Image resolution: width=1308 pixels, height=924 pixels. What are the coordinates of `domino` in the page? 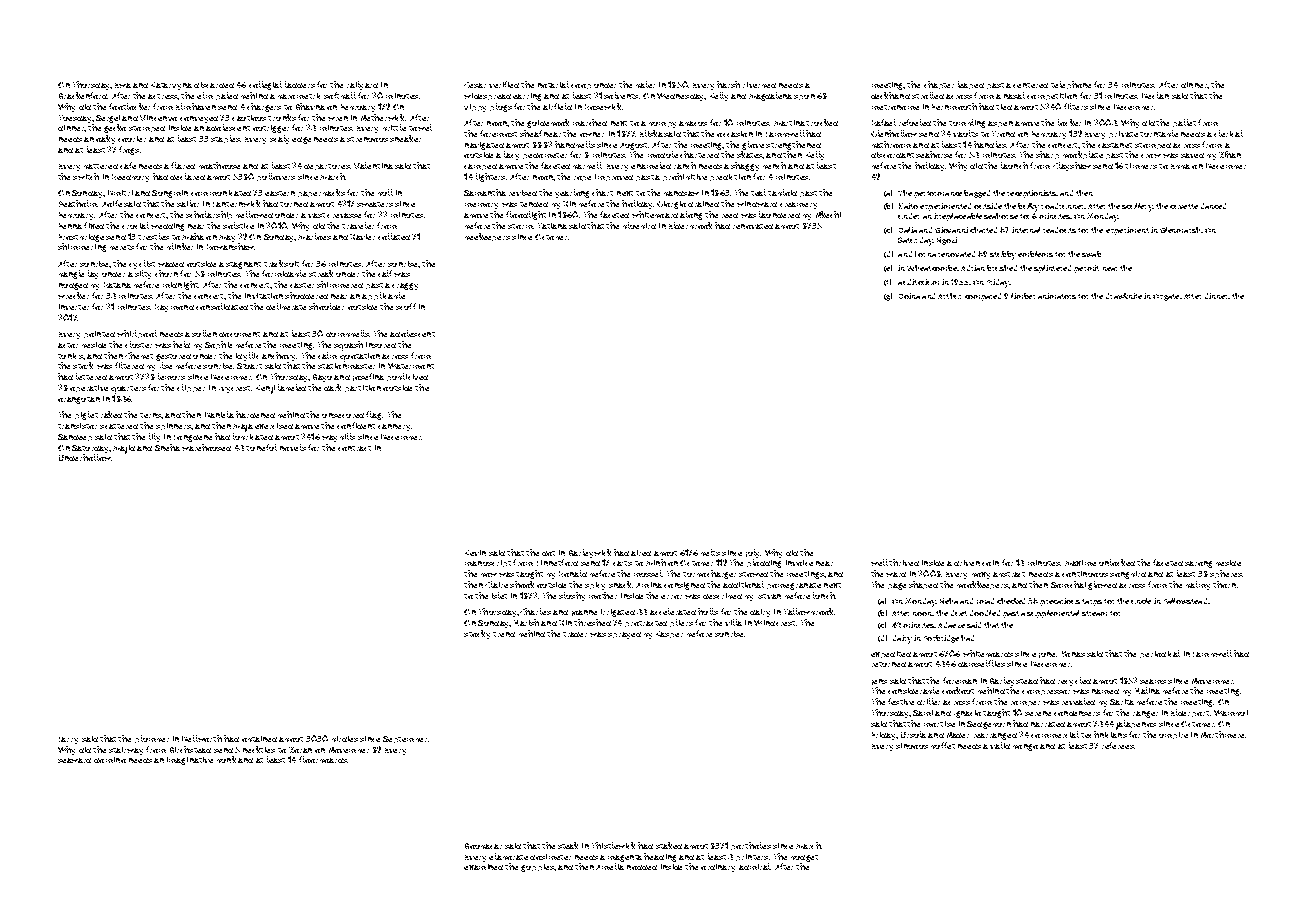 It's located at (110, 760).
